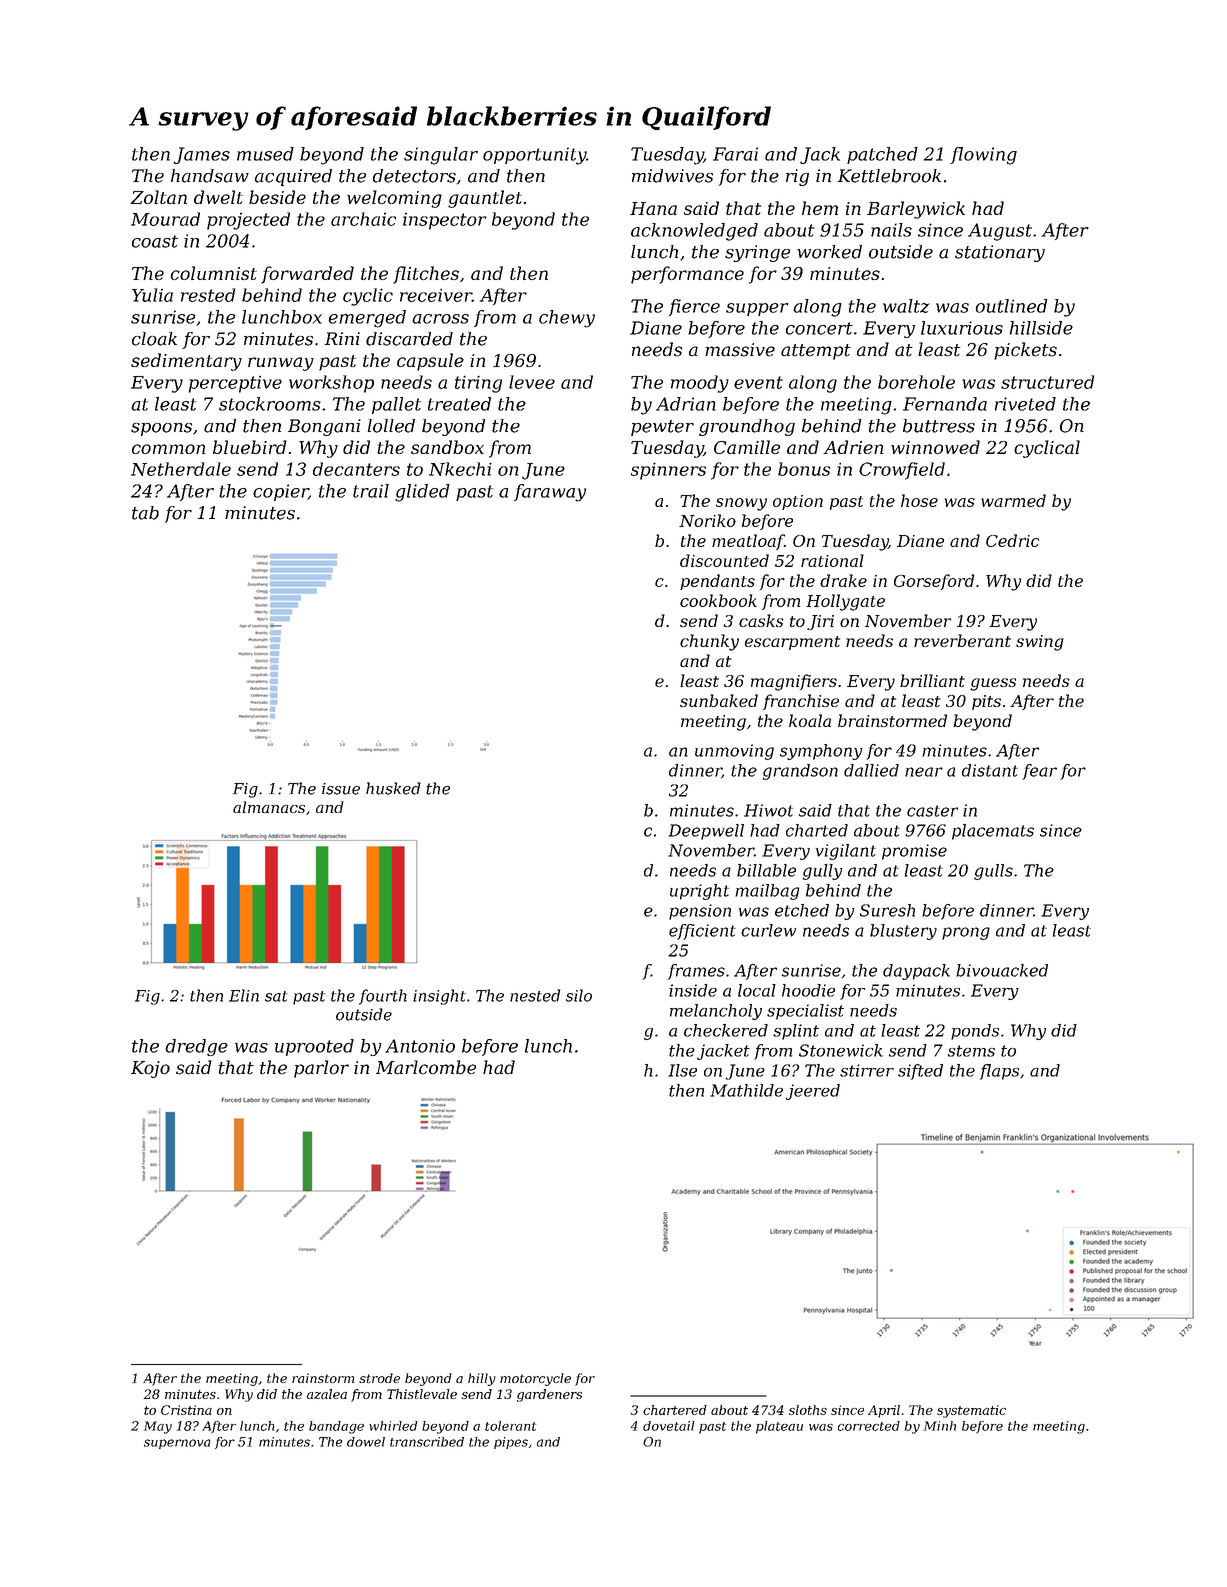 The height and width of the screenshot is (1587, 1227). I want to click on dallied, so click(871, 770).
